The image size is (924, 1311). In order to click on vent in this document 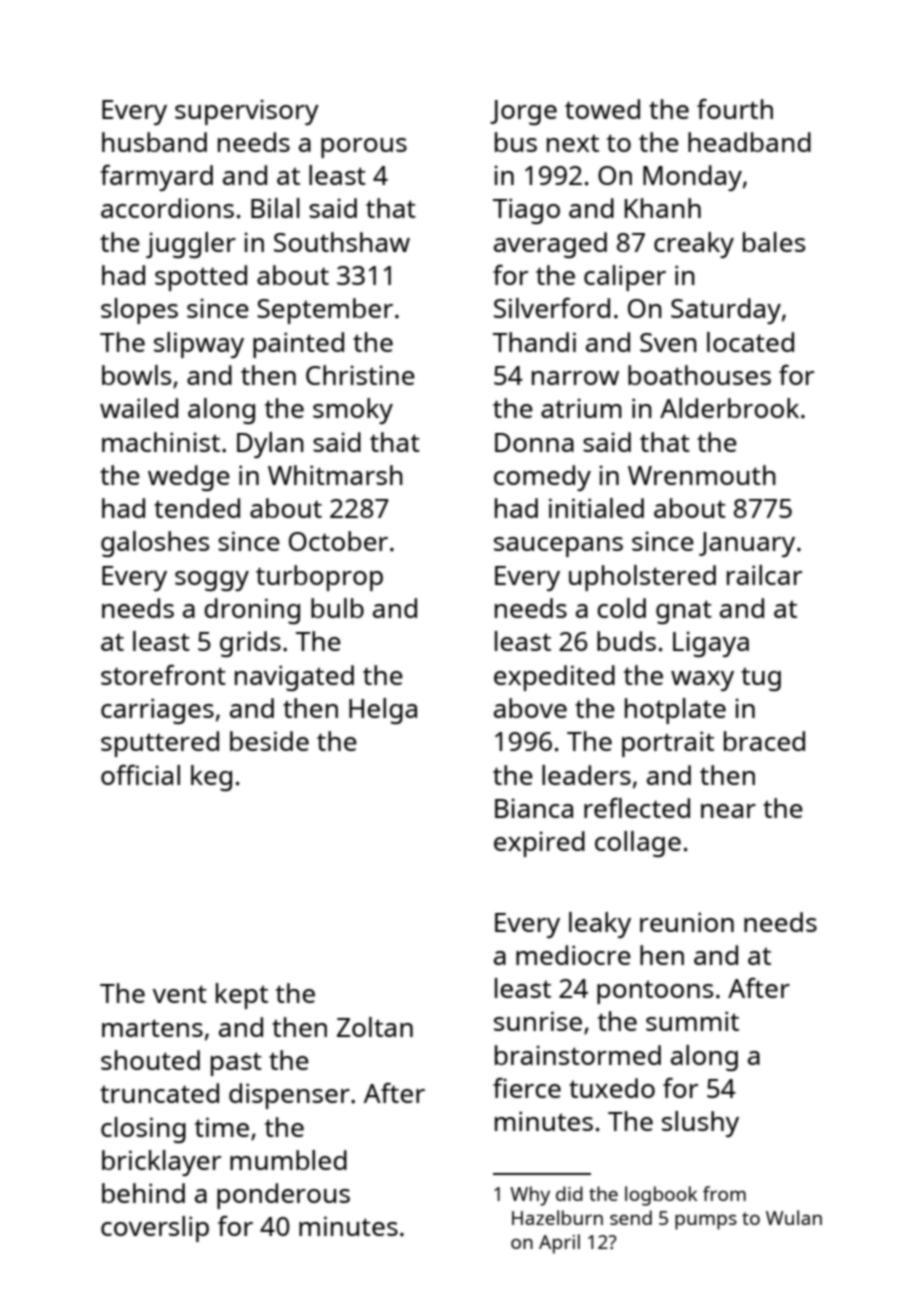, I will do `click(180, 994)`.
